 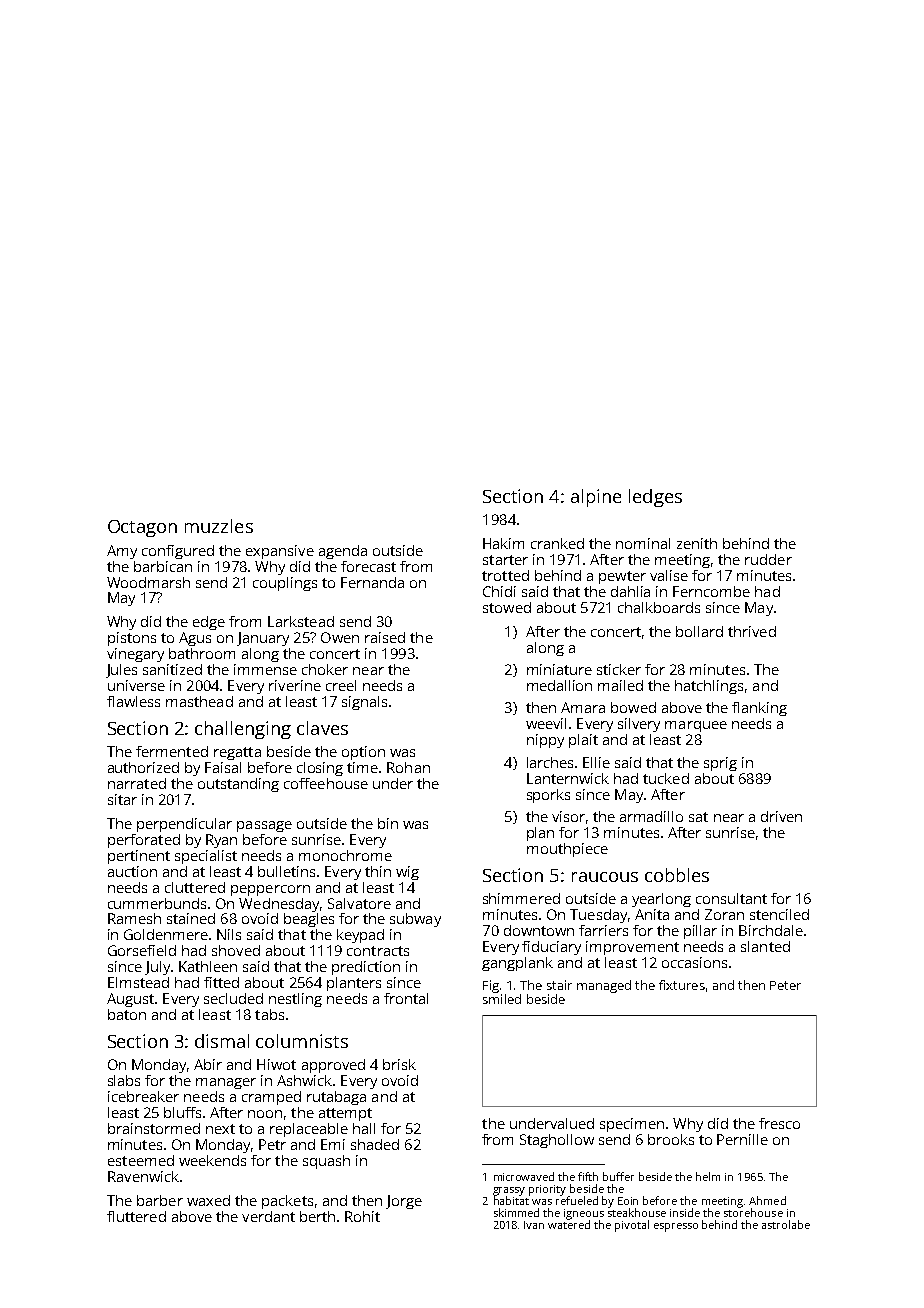 What do you see at coordinates (388, 823) in the screenshot?
I see `bin` at bounding box center [388, 823].
